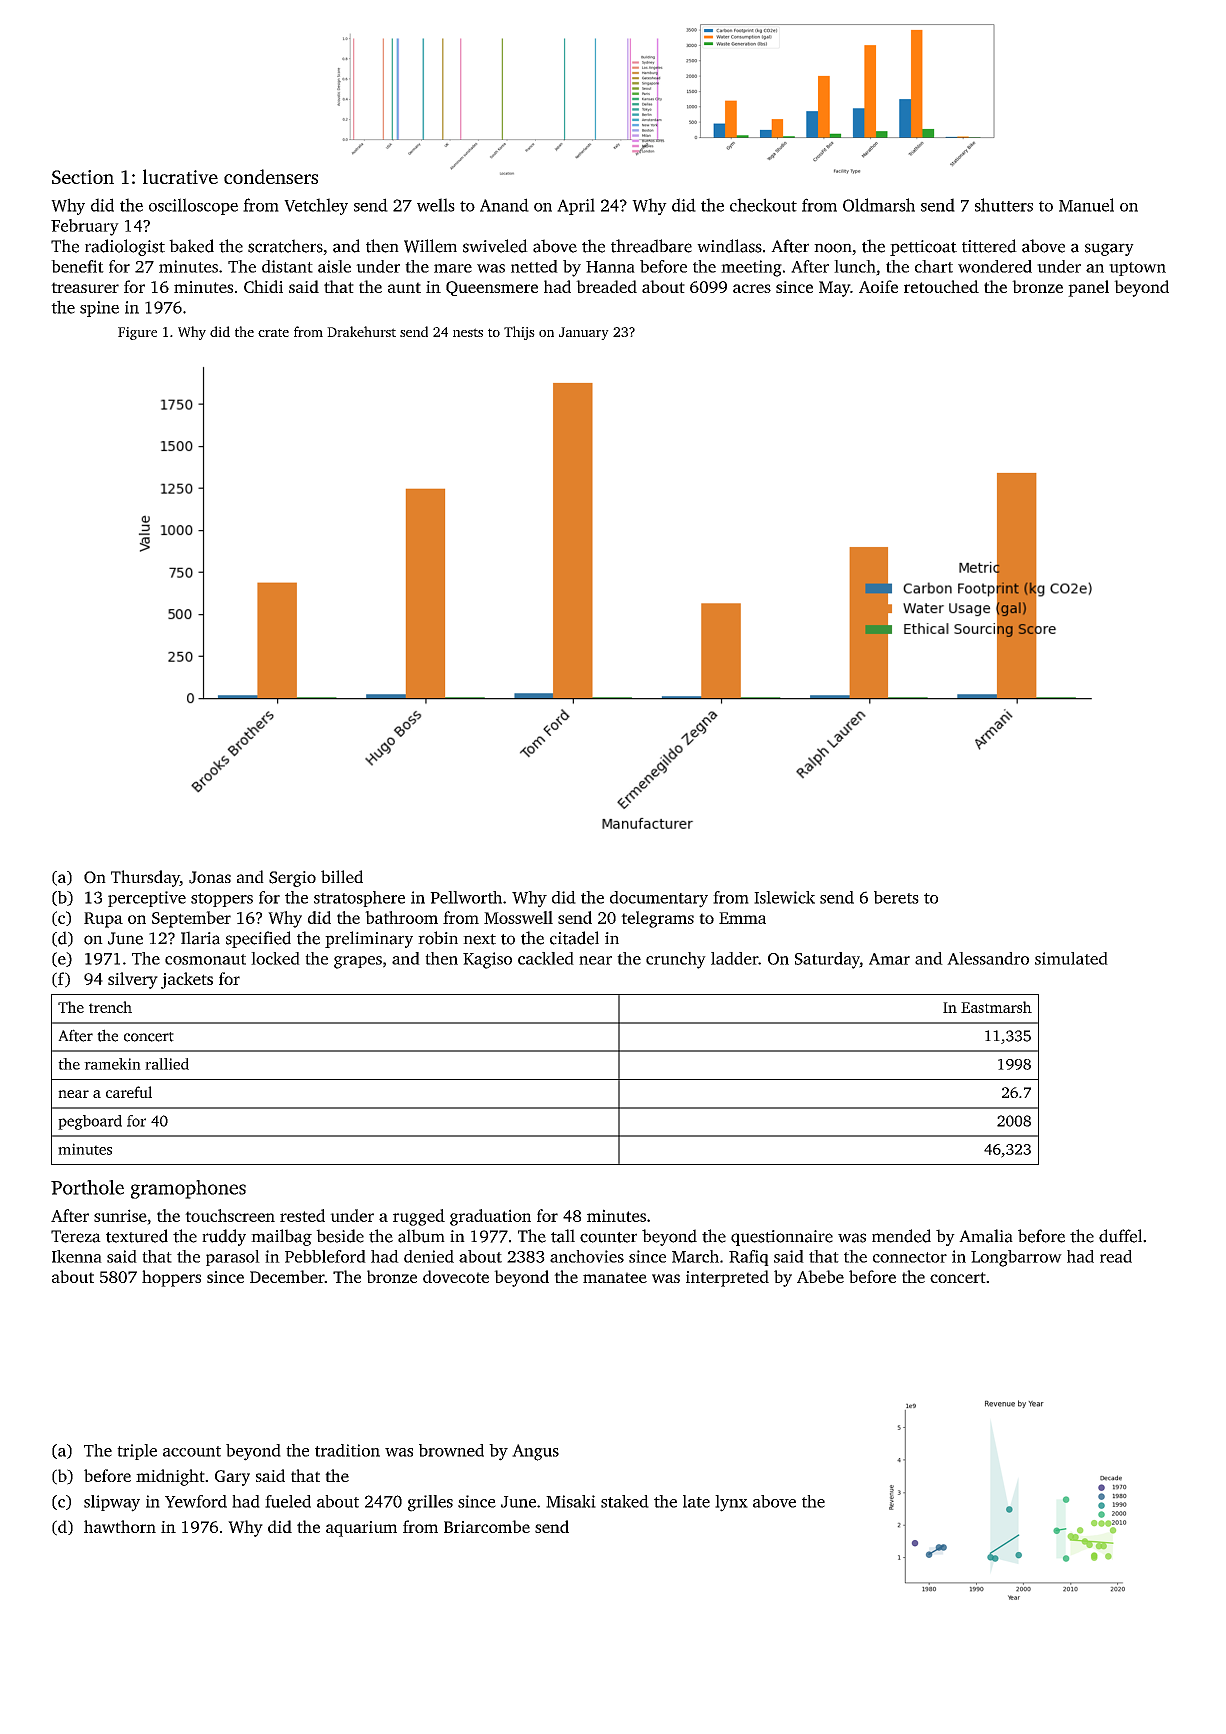 The image size is (1226, 1734). Describe the element at coordinates (546, 958) in the screenshot. I see `cackled` at that location.
